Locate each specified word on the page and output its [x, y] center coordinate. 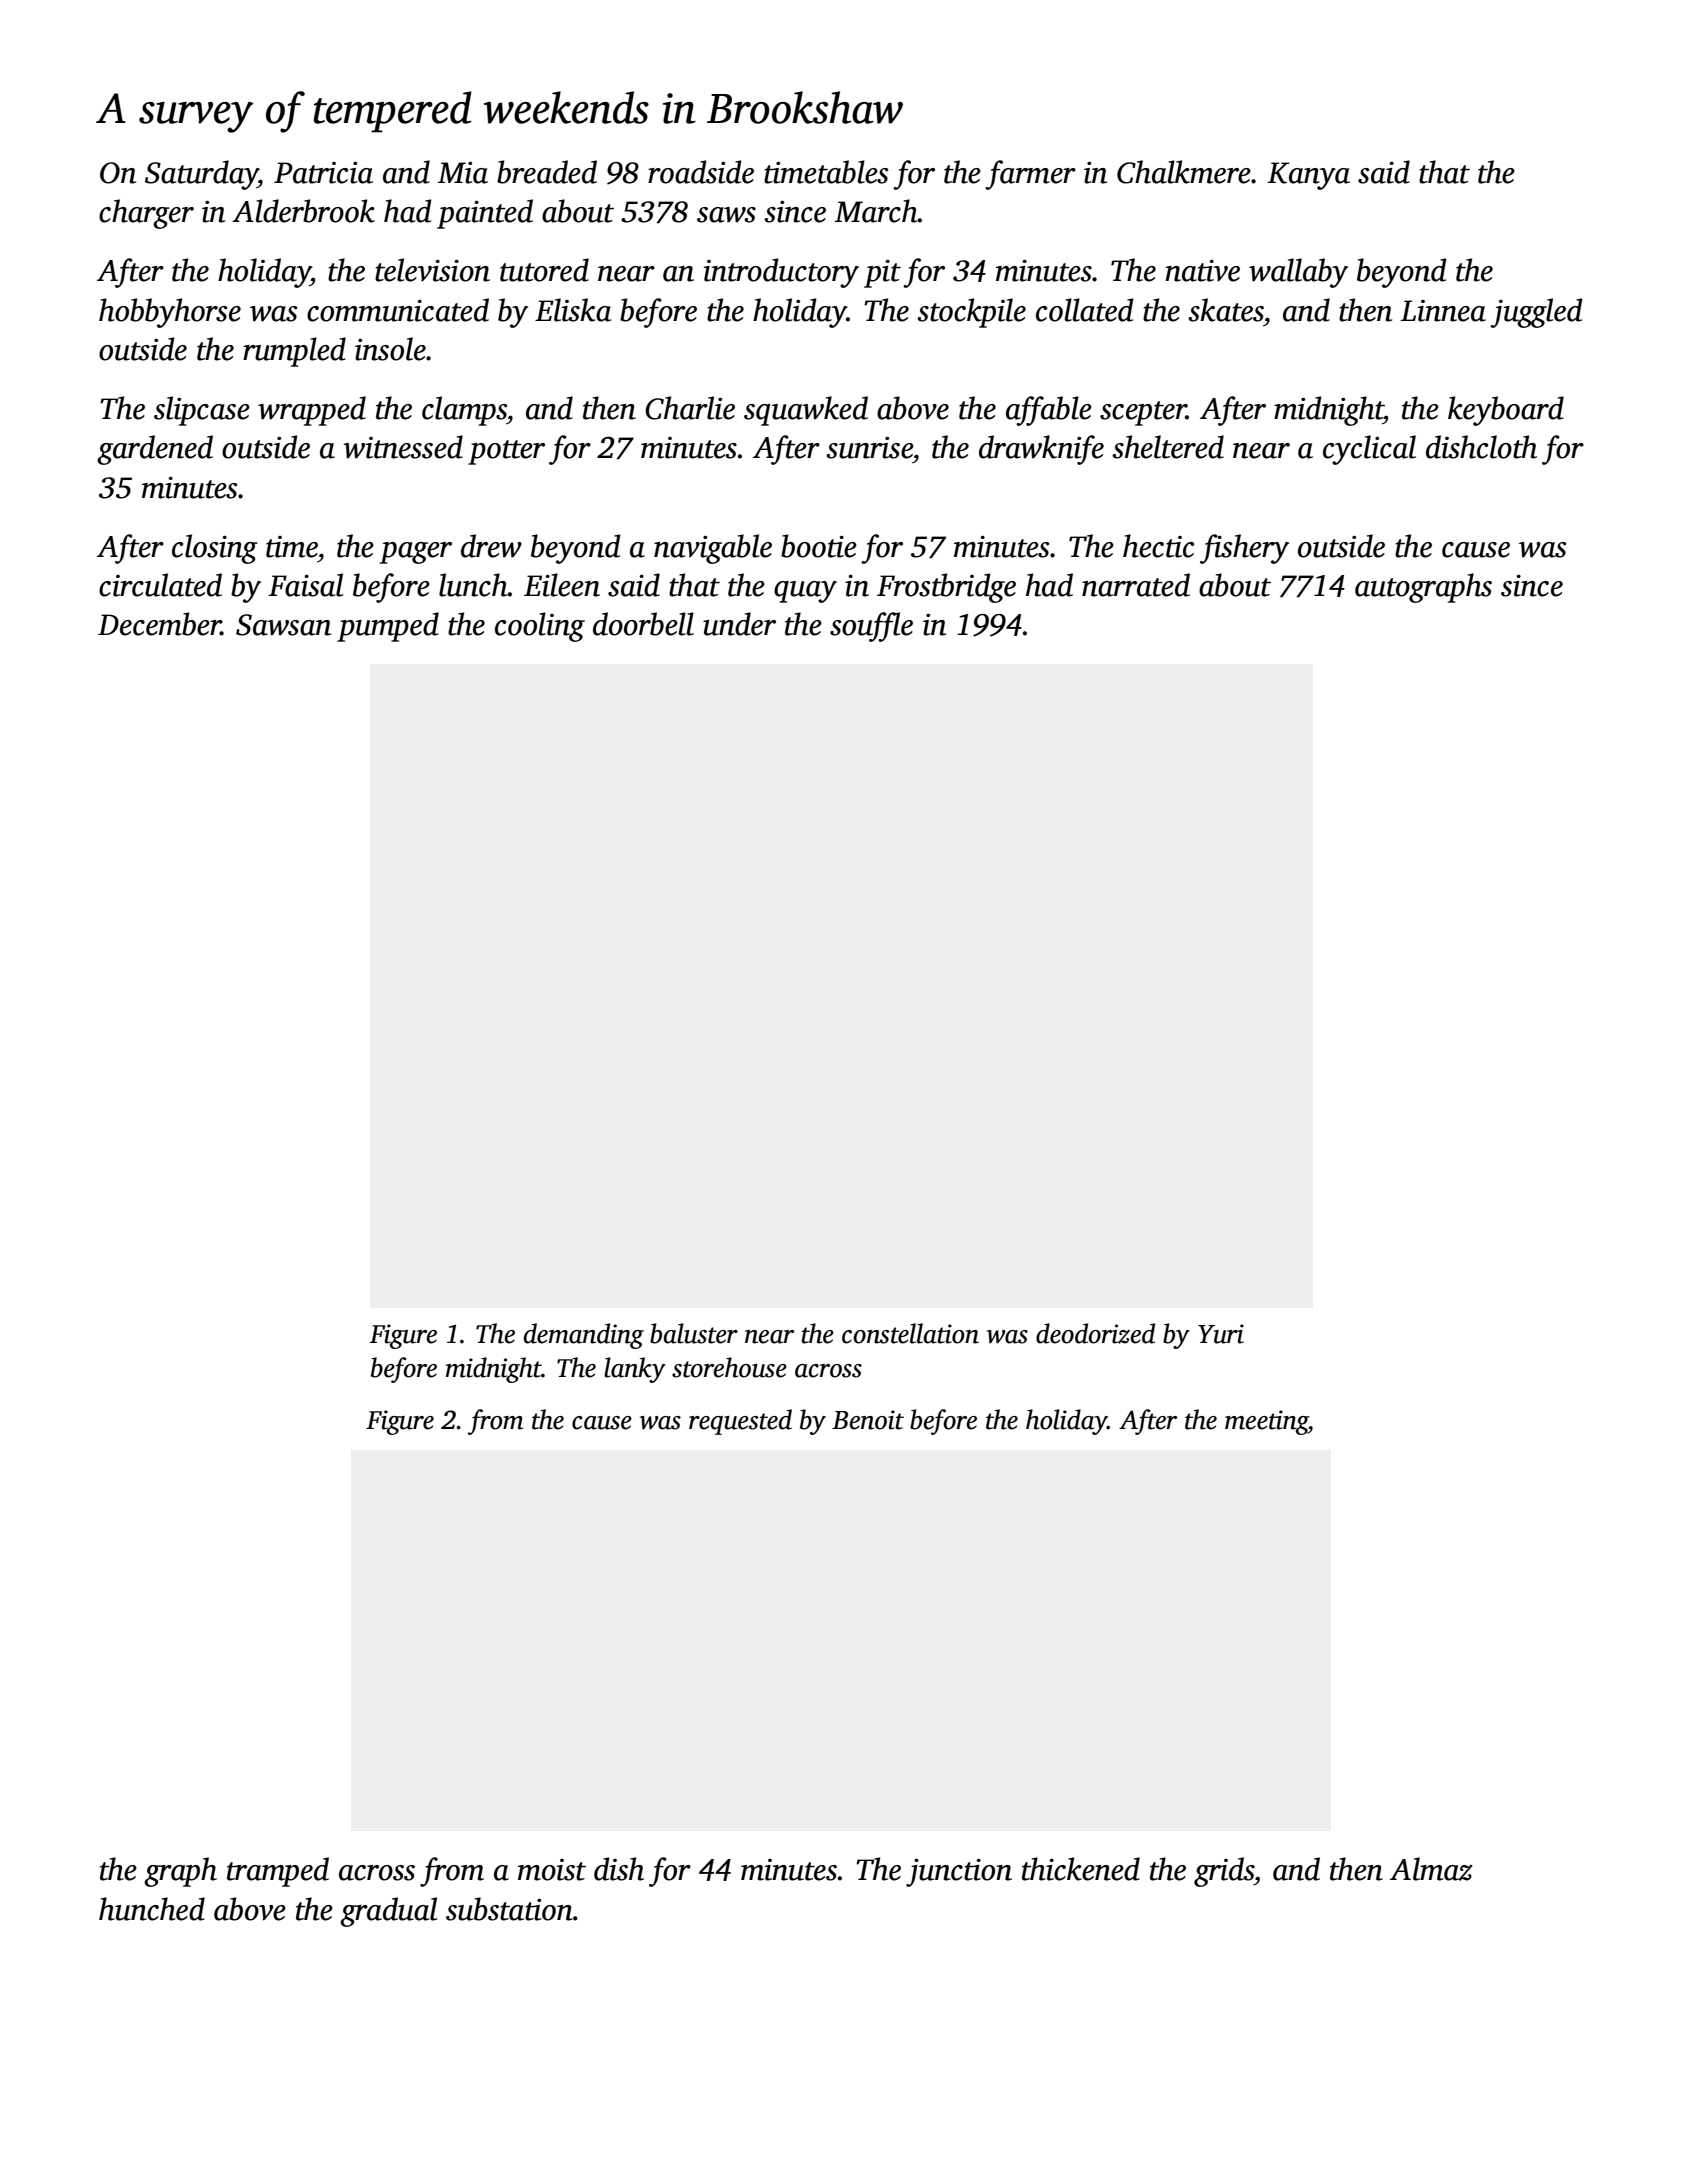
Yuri [1221, 1334]
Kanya [1308, 176]
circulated [160, 585]
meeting [1266, 1422]
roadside [701, 172]
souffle [871, 627]
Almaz [1431, 1869]
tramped [278, 1872]
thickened [1081, 1869]
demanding [584, 1336]
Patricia [323, 173]
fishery [1244, 549]
